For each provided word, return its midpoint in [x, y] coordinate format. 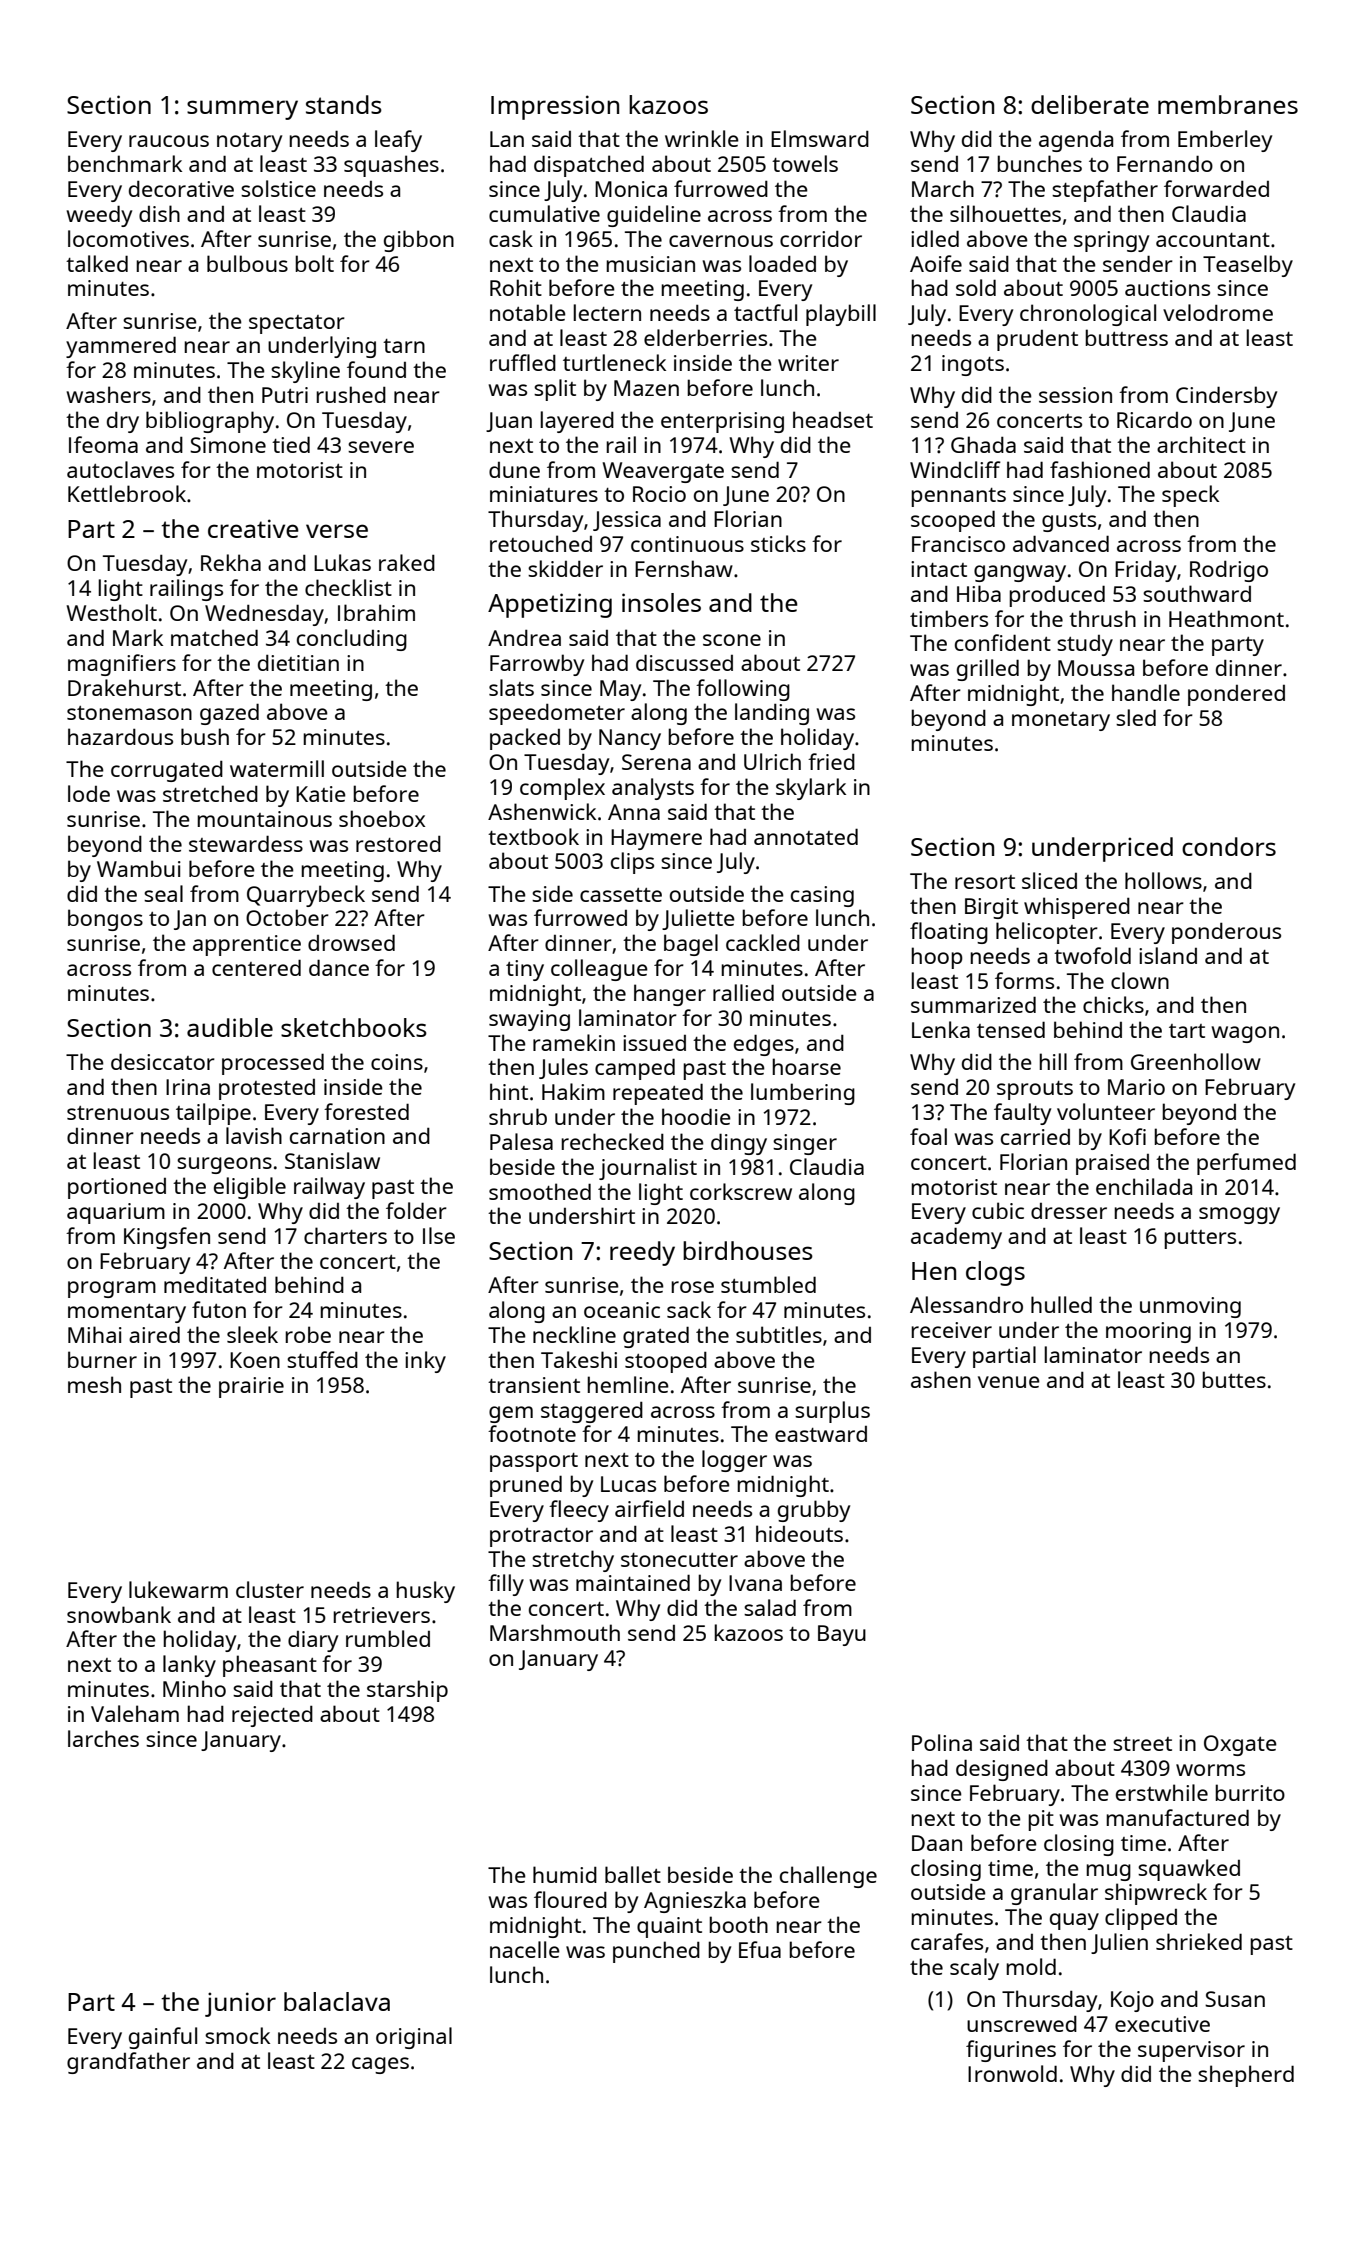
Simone [228, 445]
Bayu [842, 1635]
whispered [1077, 908]
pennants [958, 497]
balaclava [337, 2001]
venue [1009, 1382]
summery [242, 110]
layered [577, 422]
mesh [94, 1384]
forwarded [1216, 188]
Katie [321, 794]
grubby [814, 1511]
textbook [533, 836]
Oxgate [1240, 1745]
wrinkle [702, 138]
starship [407, 1691]
